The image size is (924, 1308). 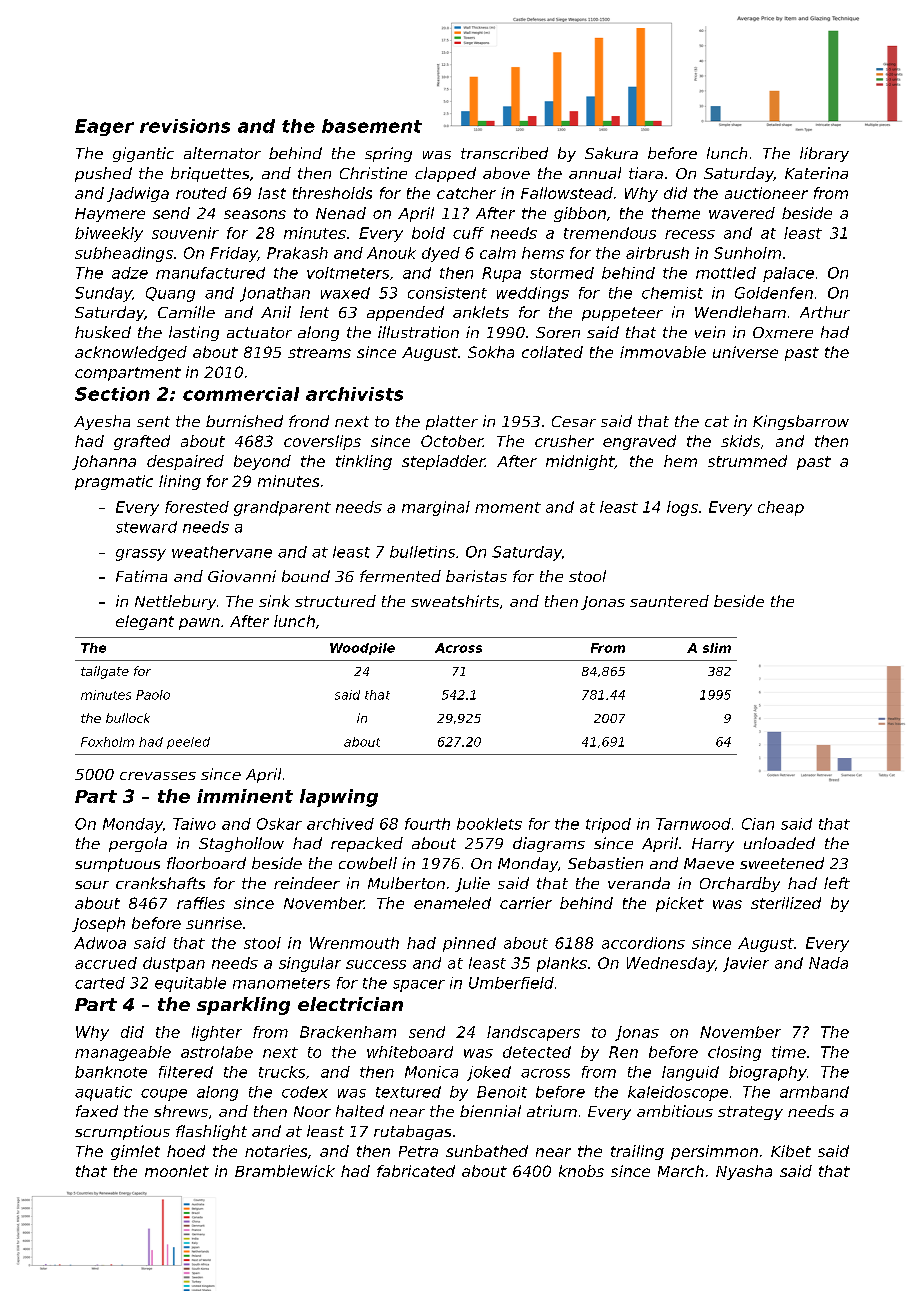 I want to click on success, so click(x=376, y=964).
